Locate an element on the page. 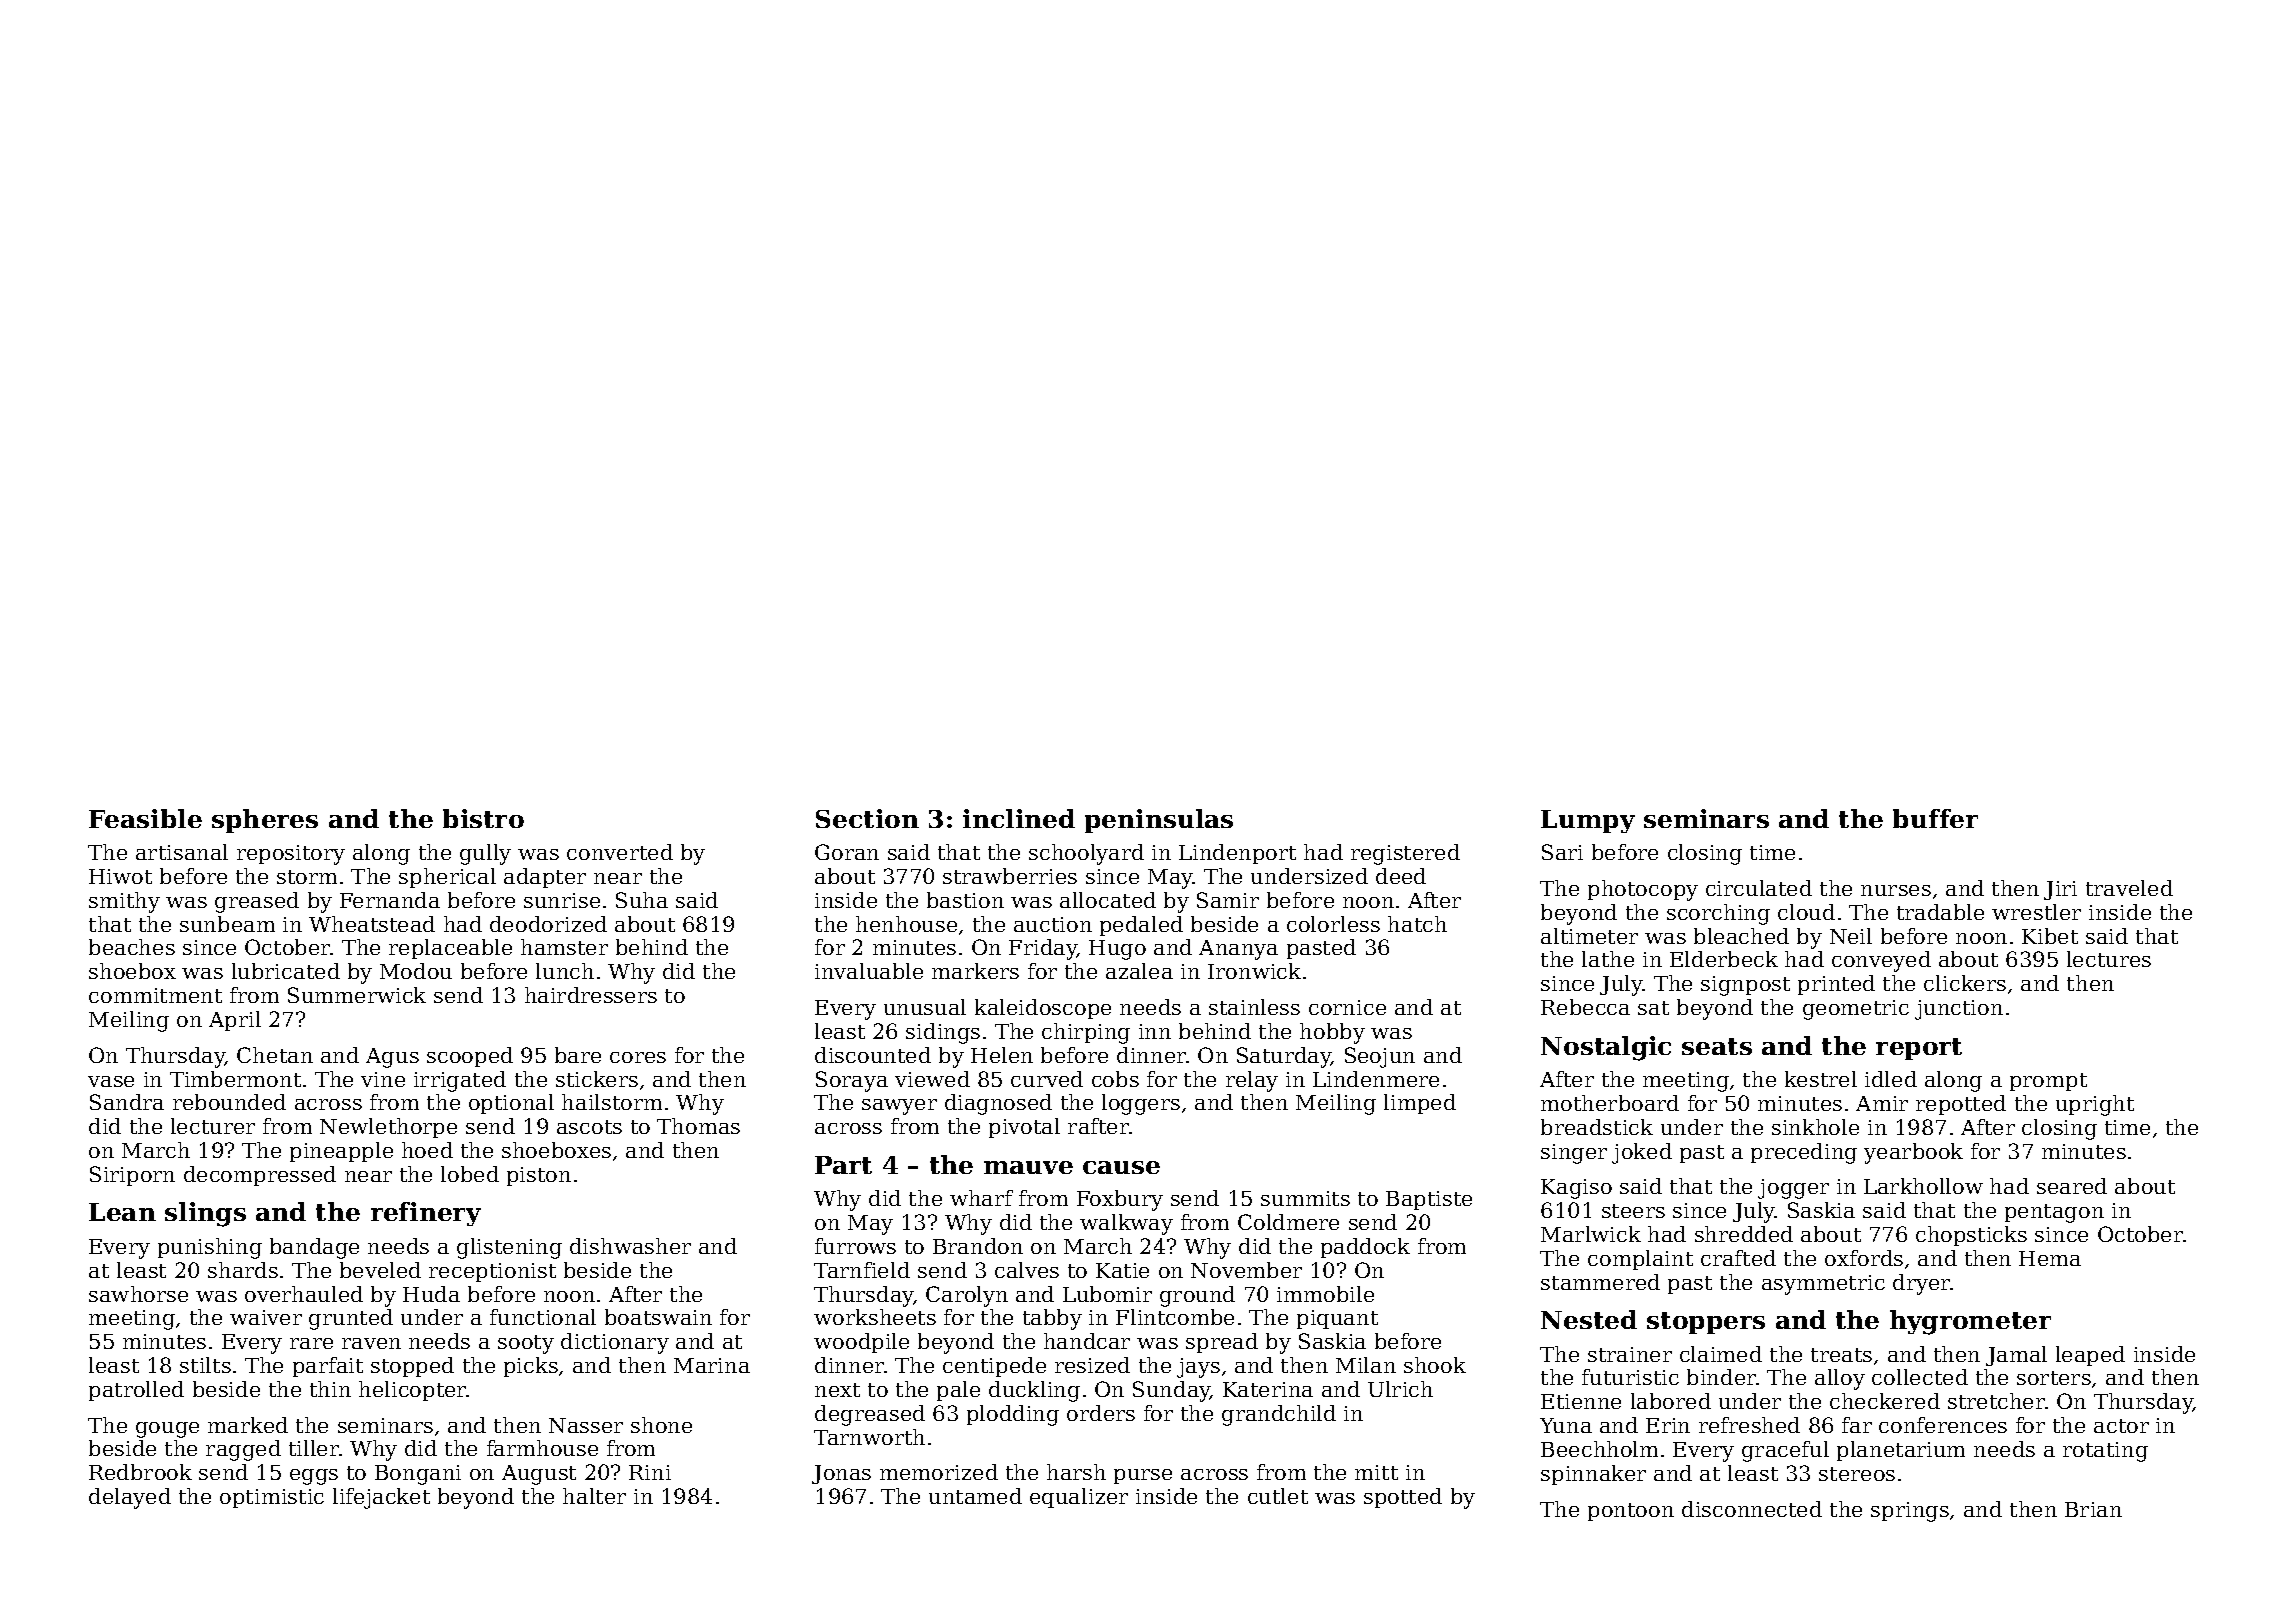 The image size is (2292, 1620). halter is located at coordinates (594, 1496).
